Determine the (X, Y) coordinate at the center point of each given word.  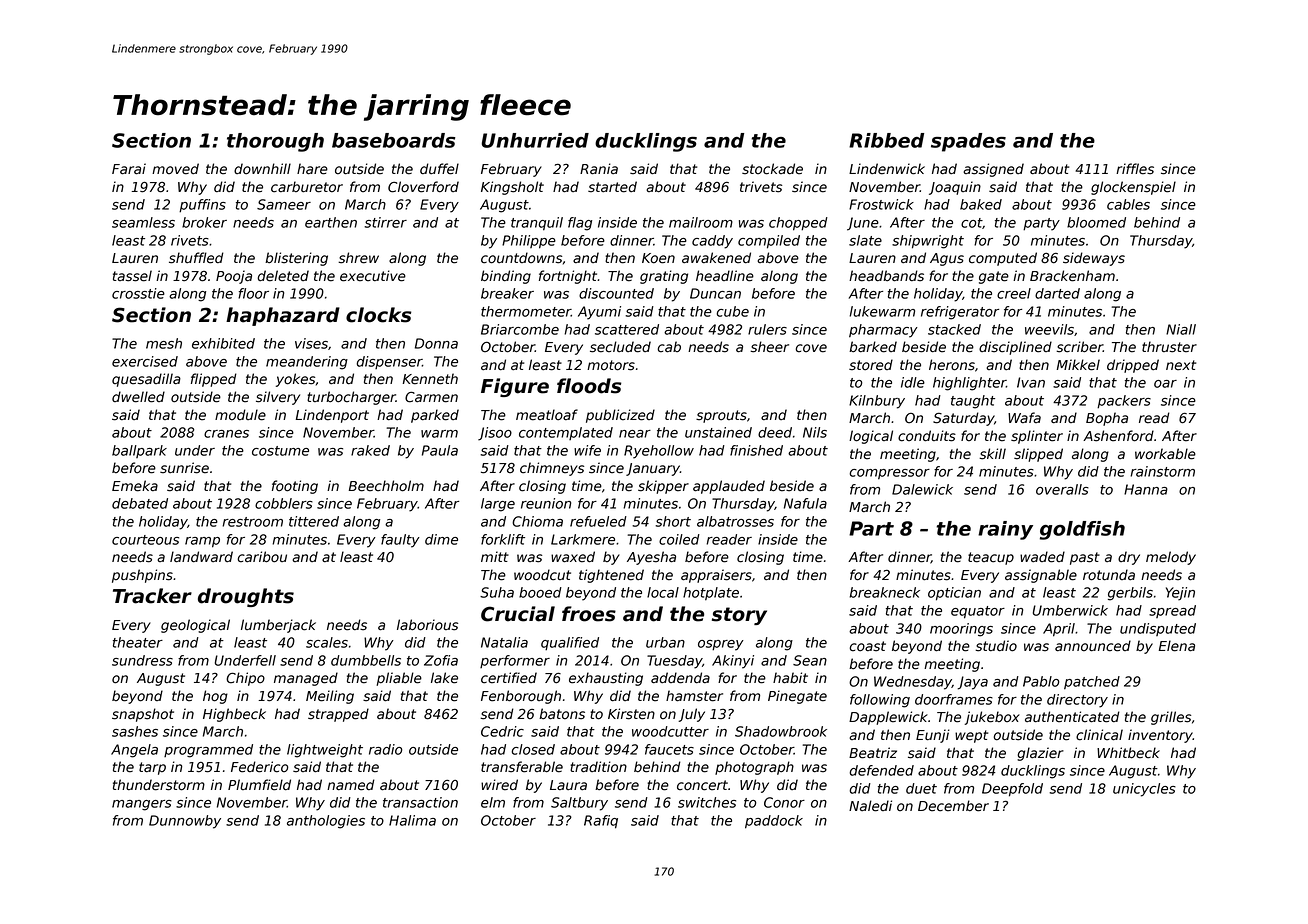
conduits (927, 436)
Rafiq (601, 822)
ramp (202, 542)
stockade (772, 169)
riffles (1135, 169)
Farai (129, 169)
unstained (718, 432)
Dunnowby (185, 822)
